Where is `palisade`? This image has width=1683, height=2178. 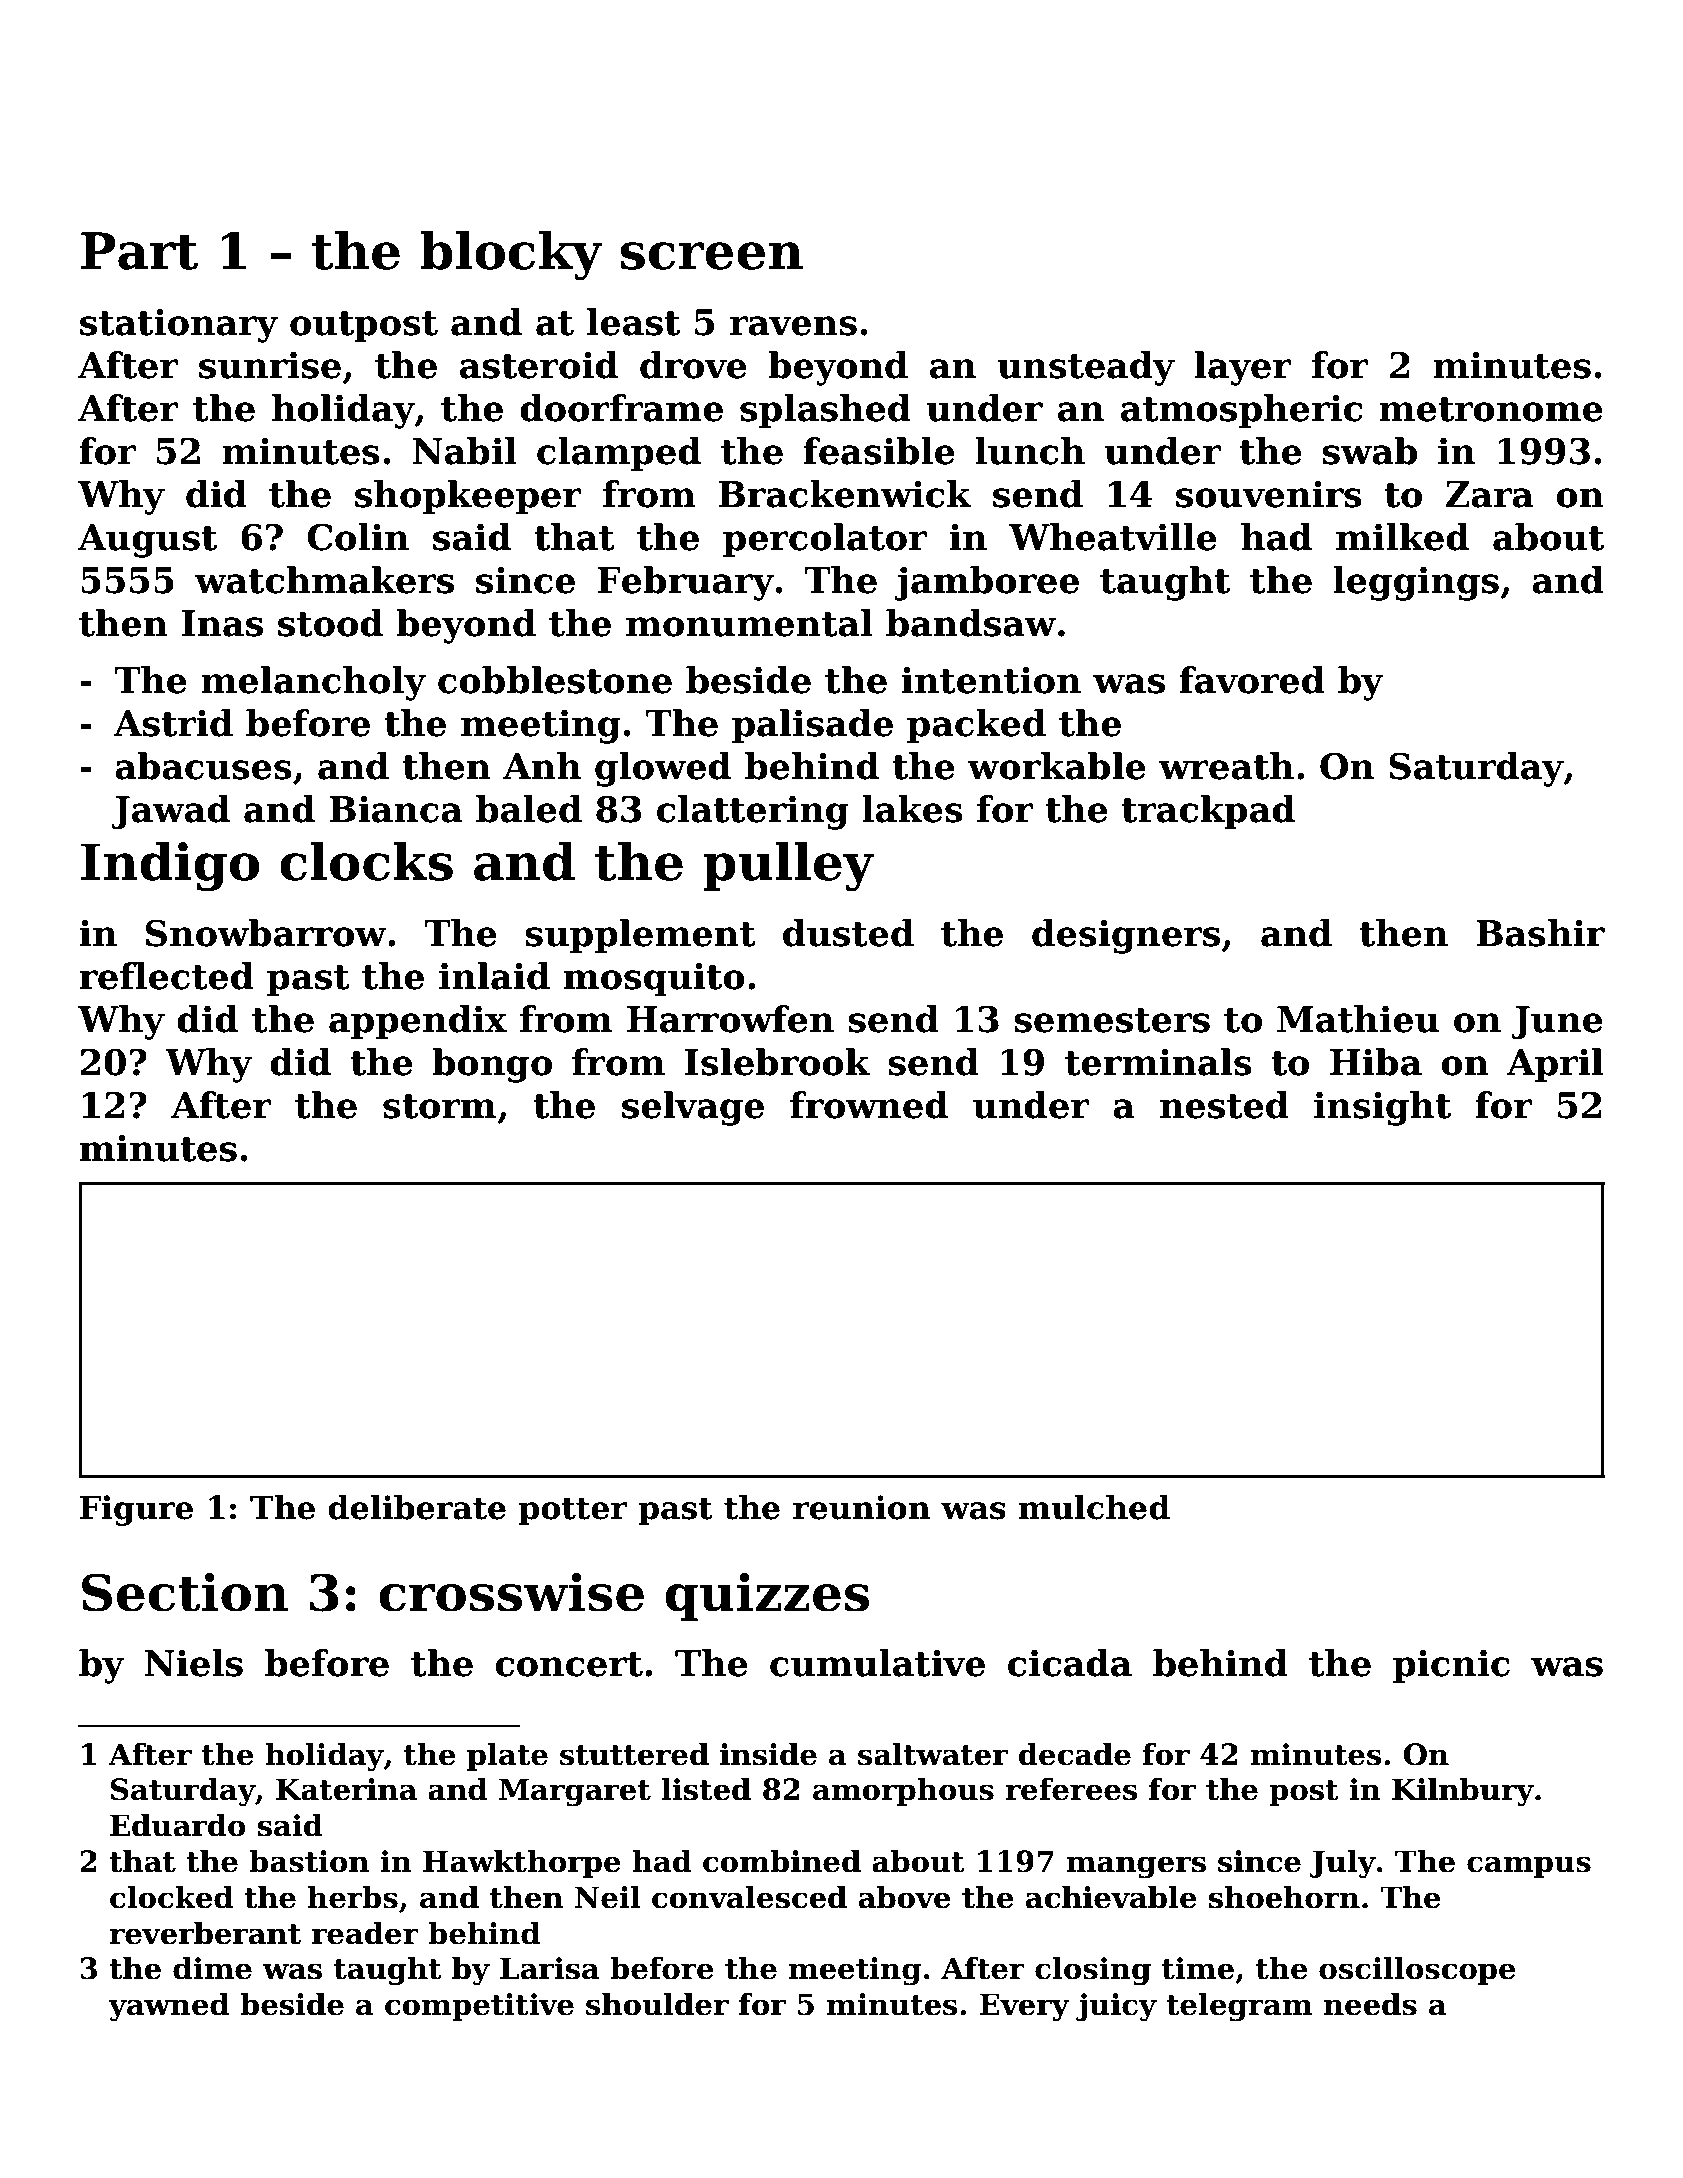 palisade is located at coordinates (812, 726).
